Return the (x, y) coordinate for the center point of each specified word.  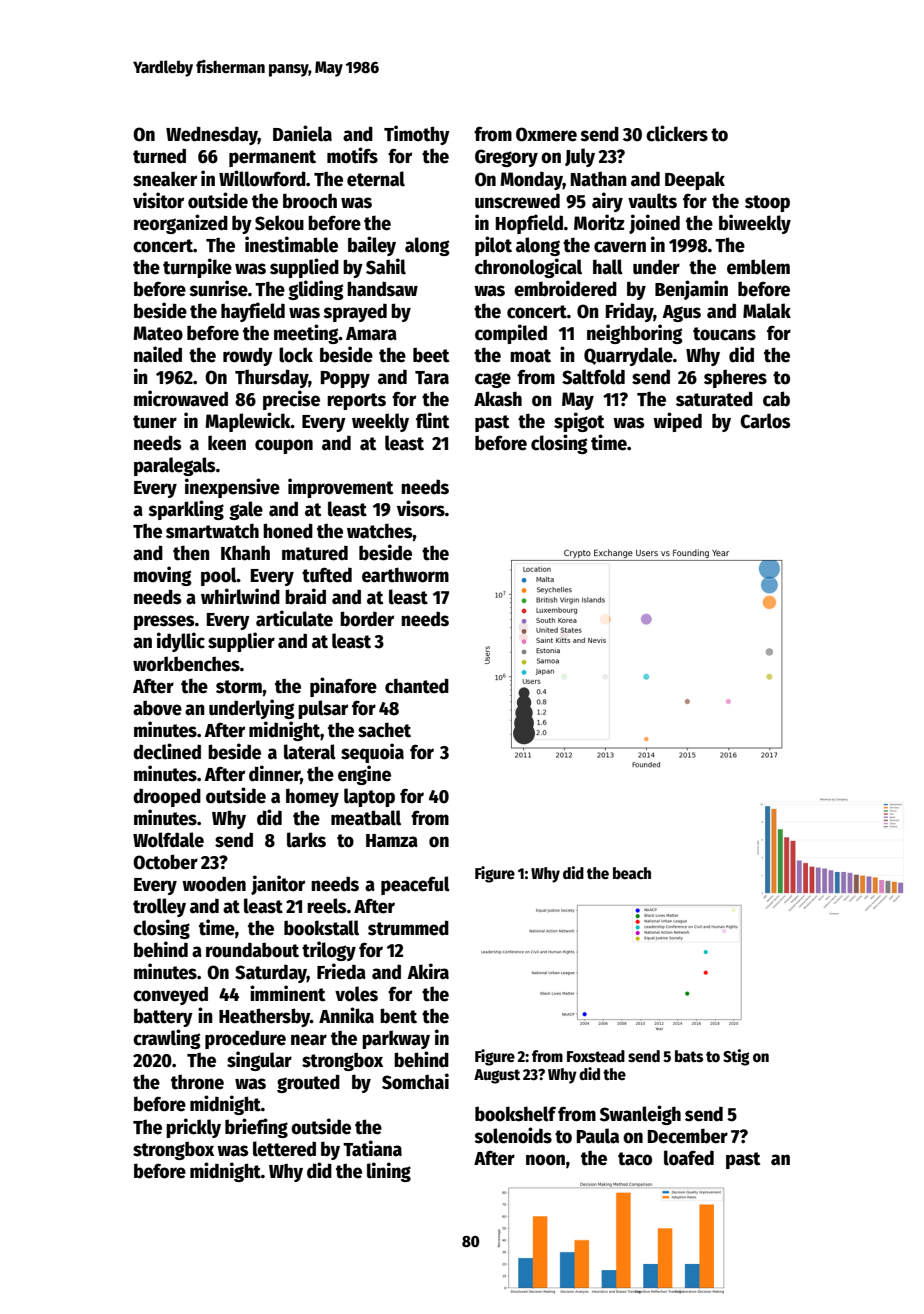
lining (389, 1172)
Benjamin (691, 290)
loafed (689, 1158)
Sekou (279, 223)
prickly (193, 1128)
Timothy (417, 135)
